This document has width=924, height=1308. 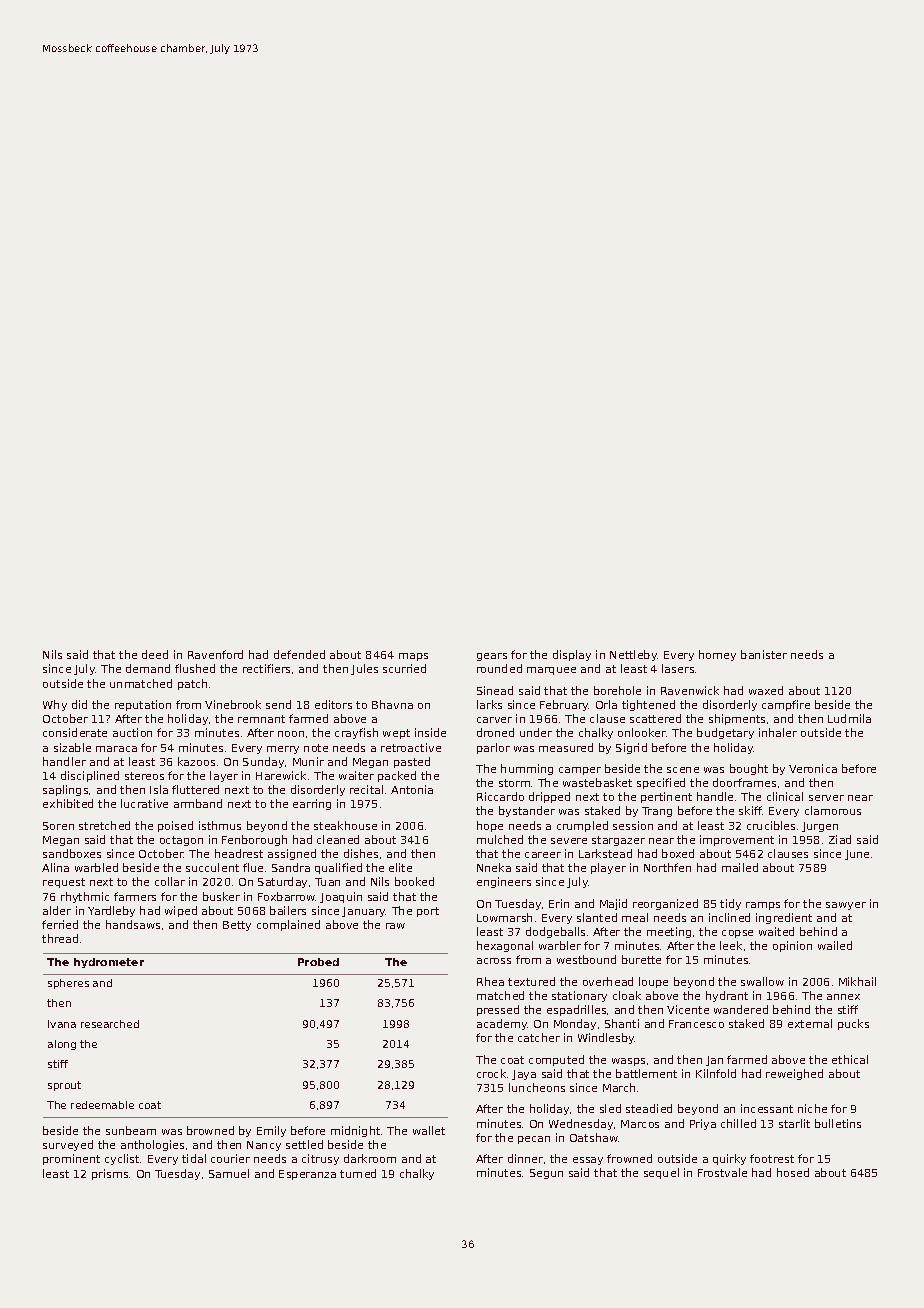 I want to click on booked, so click(x=414, y=881).
